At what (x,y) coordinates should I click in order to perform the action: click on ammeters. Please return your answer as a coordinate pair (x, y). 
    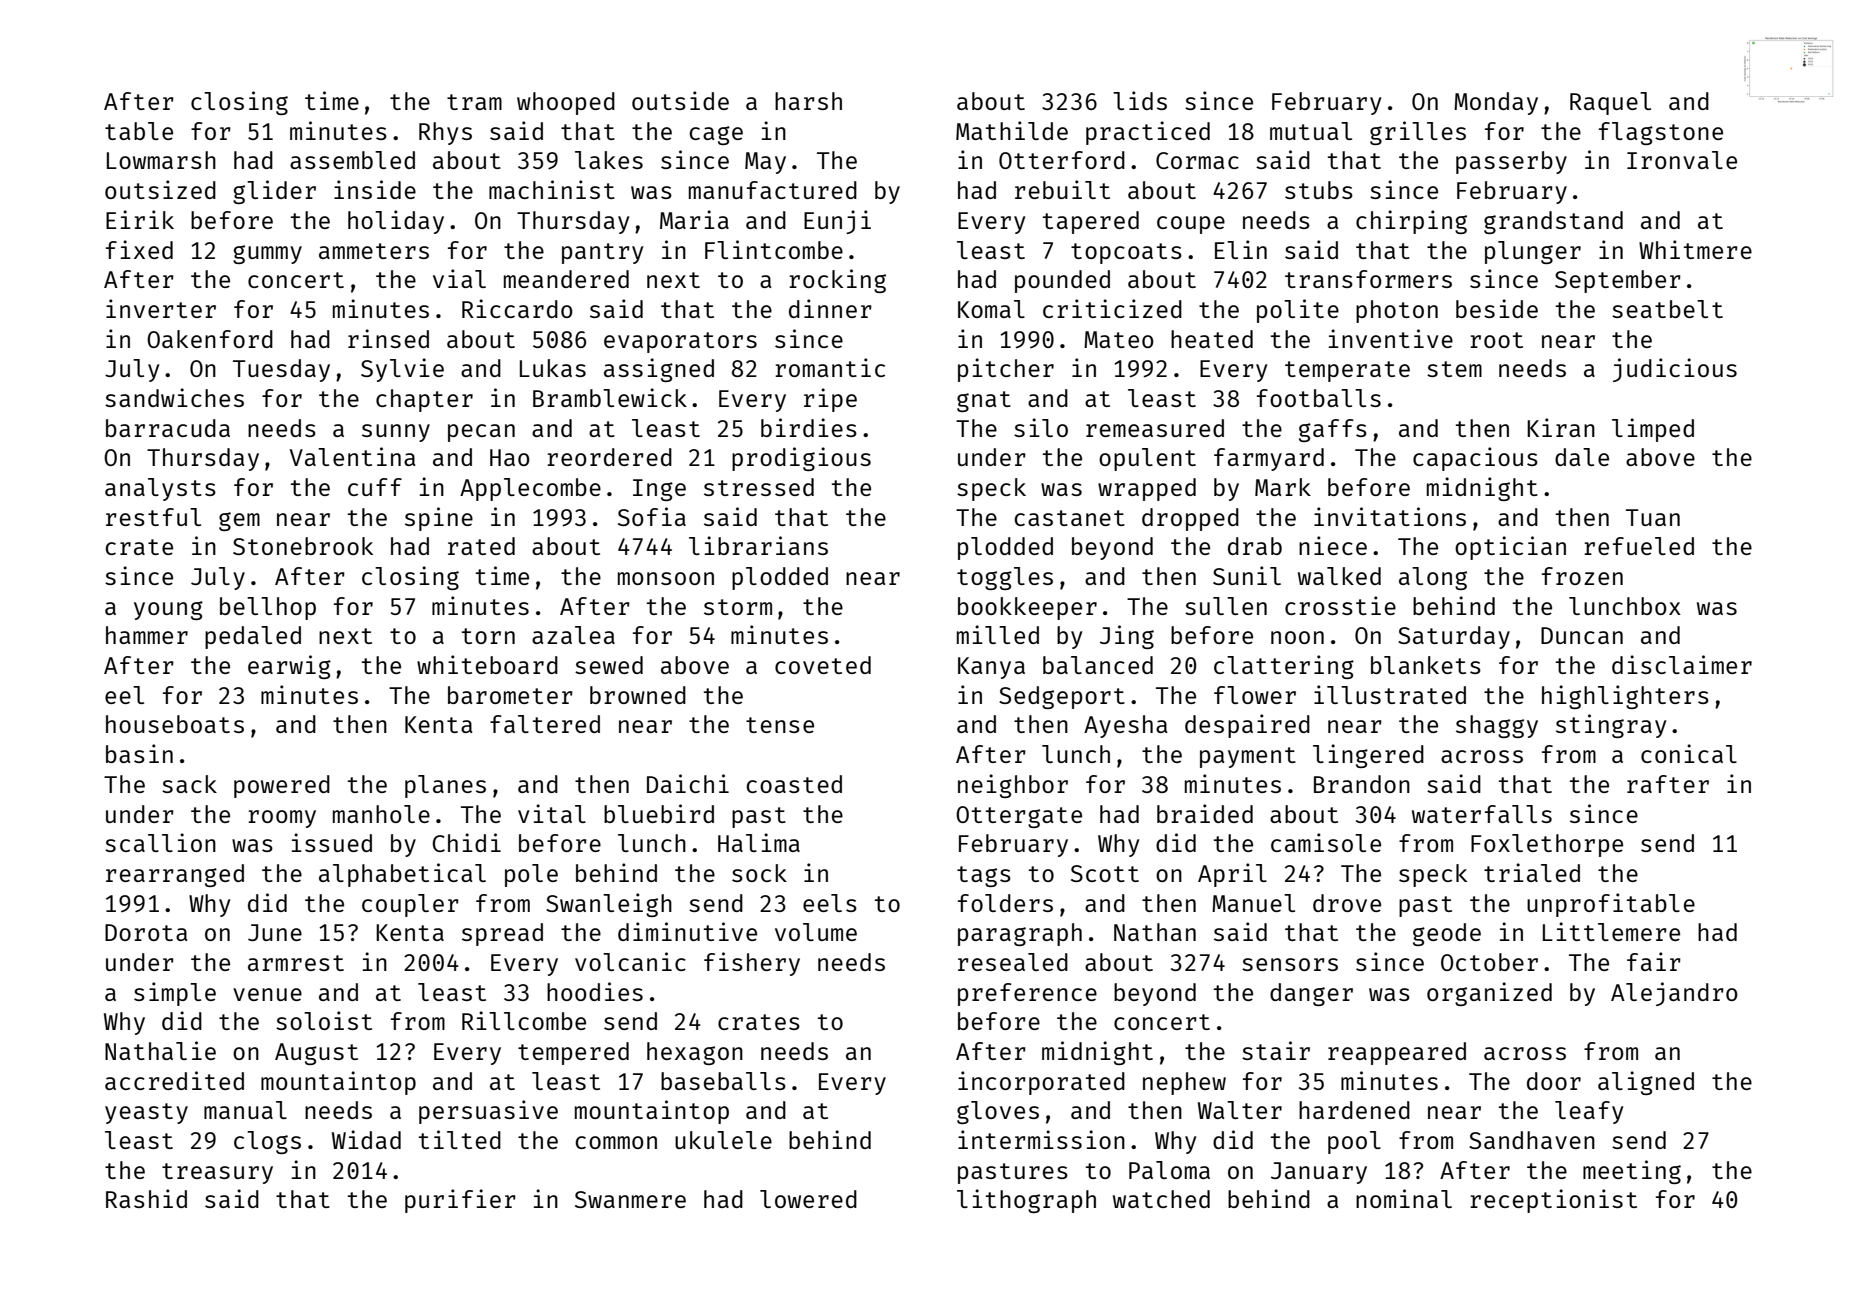
    Looking at the image, I should click on (374, 251).
